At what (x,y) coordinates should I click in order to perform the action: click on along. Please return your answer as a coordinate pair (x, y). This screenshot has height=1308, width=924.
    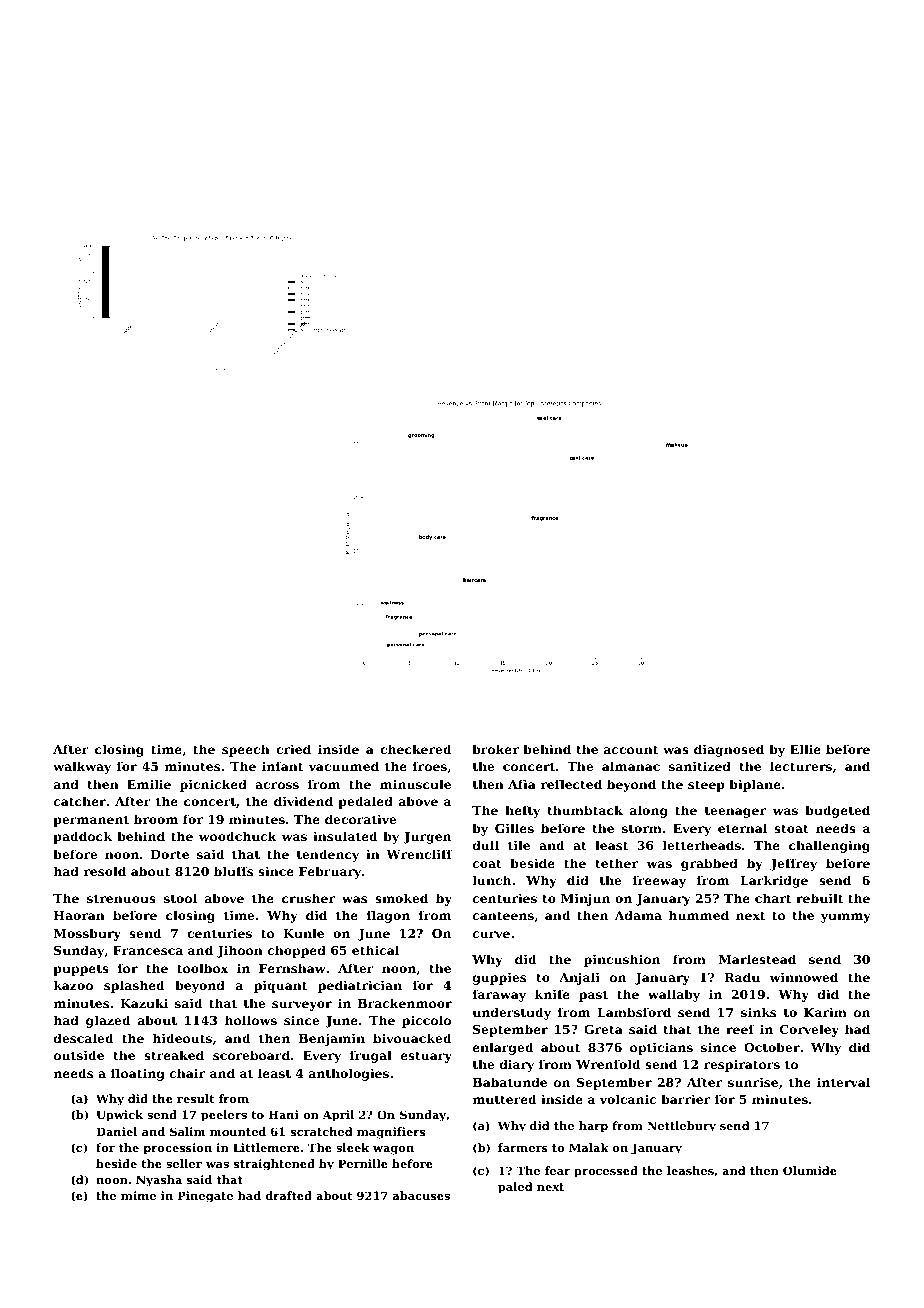
    Looking at the image, I should click on (649, 811).
